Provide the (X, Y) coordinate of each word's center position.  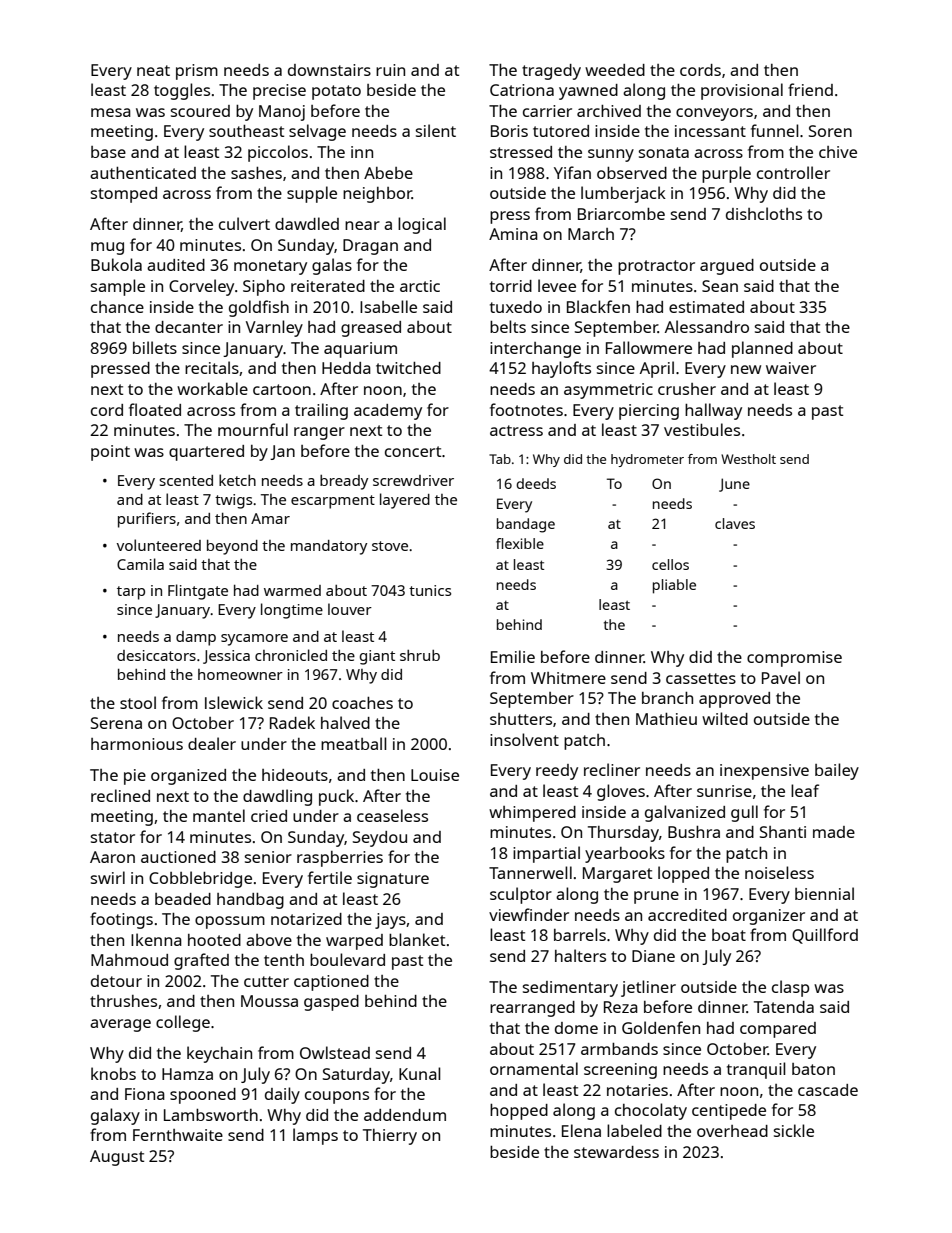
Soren (830, 131)
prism (197, 72)
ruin (390, 70)
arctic (420, 286)
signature (393, 880)
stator (113, 837)
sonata (664, 152)
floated (155, 409)
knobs (113, 1073)
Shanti (783, 832)
